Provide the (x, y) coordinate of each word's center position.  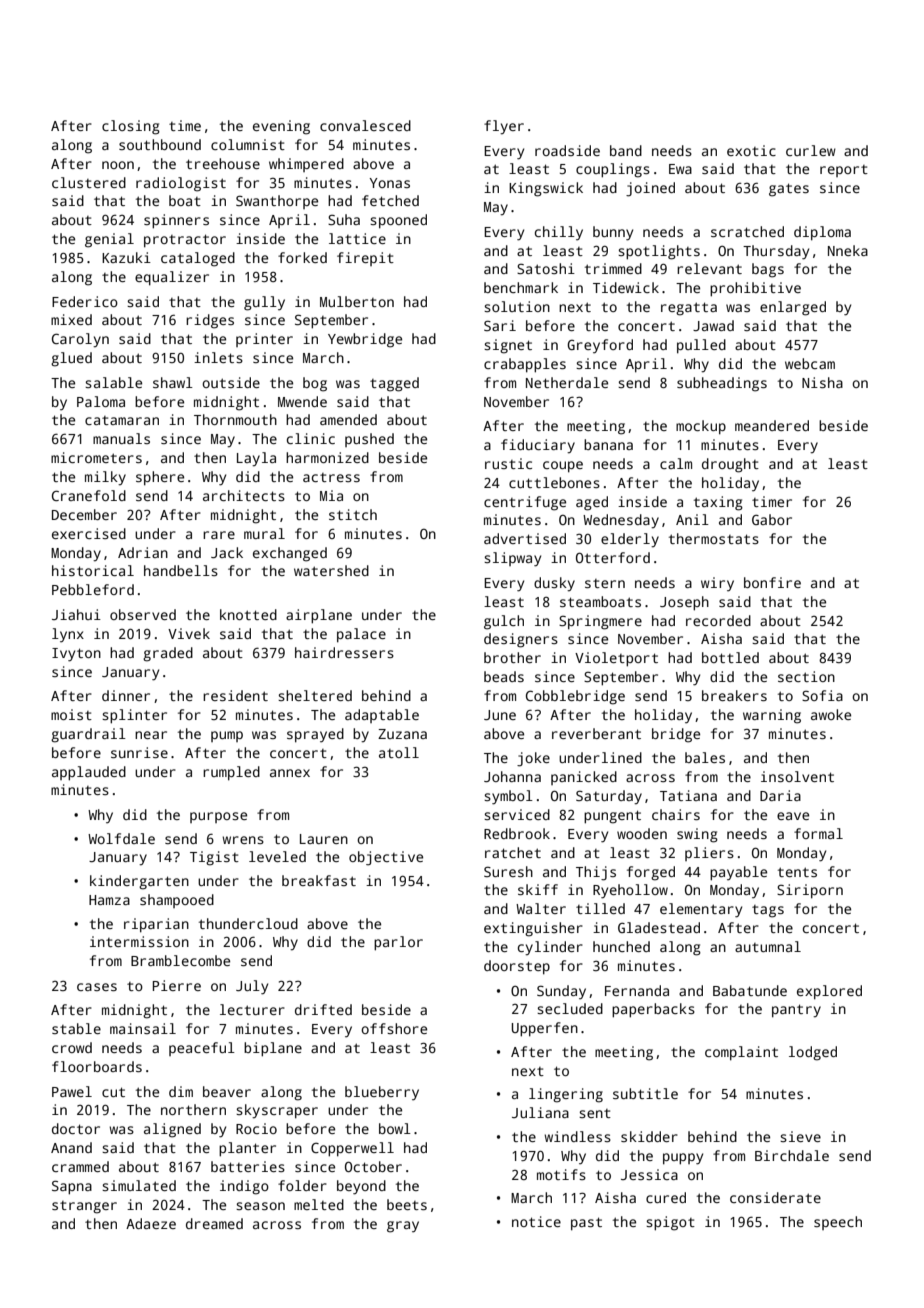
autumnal (768, 946)
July (252, 987)
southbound (160, 144)
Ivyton (76, 655)
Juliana (540, 1112)
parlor (398, 943)
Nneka (848, 250)
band (626, 150)
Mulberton (357, 301)
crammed (80, 1166)
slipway (512, 559)
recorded (718, 620)
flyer (504, 127)
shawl (173, 382)
